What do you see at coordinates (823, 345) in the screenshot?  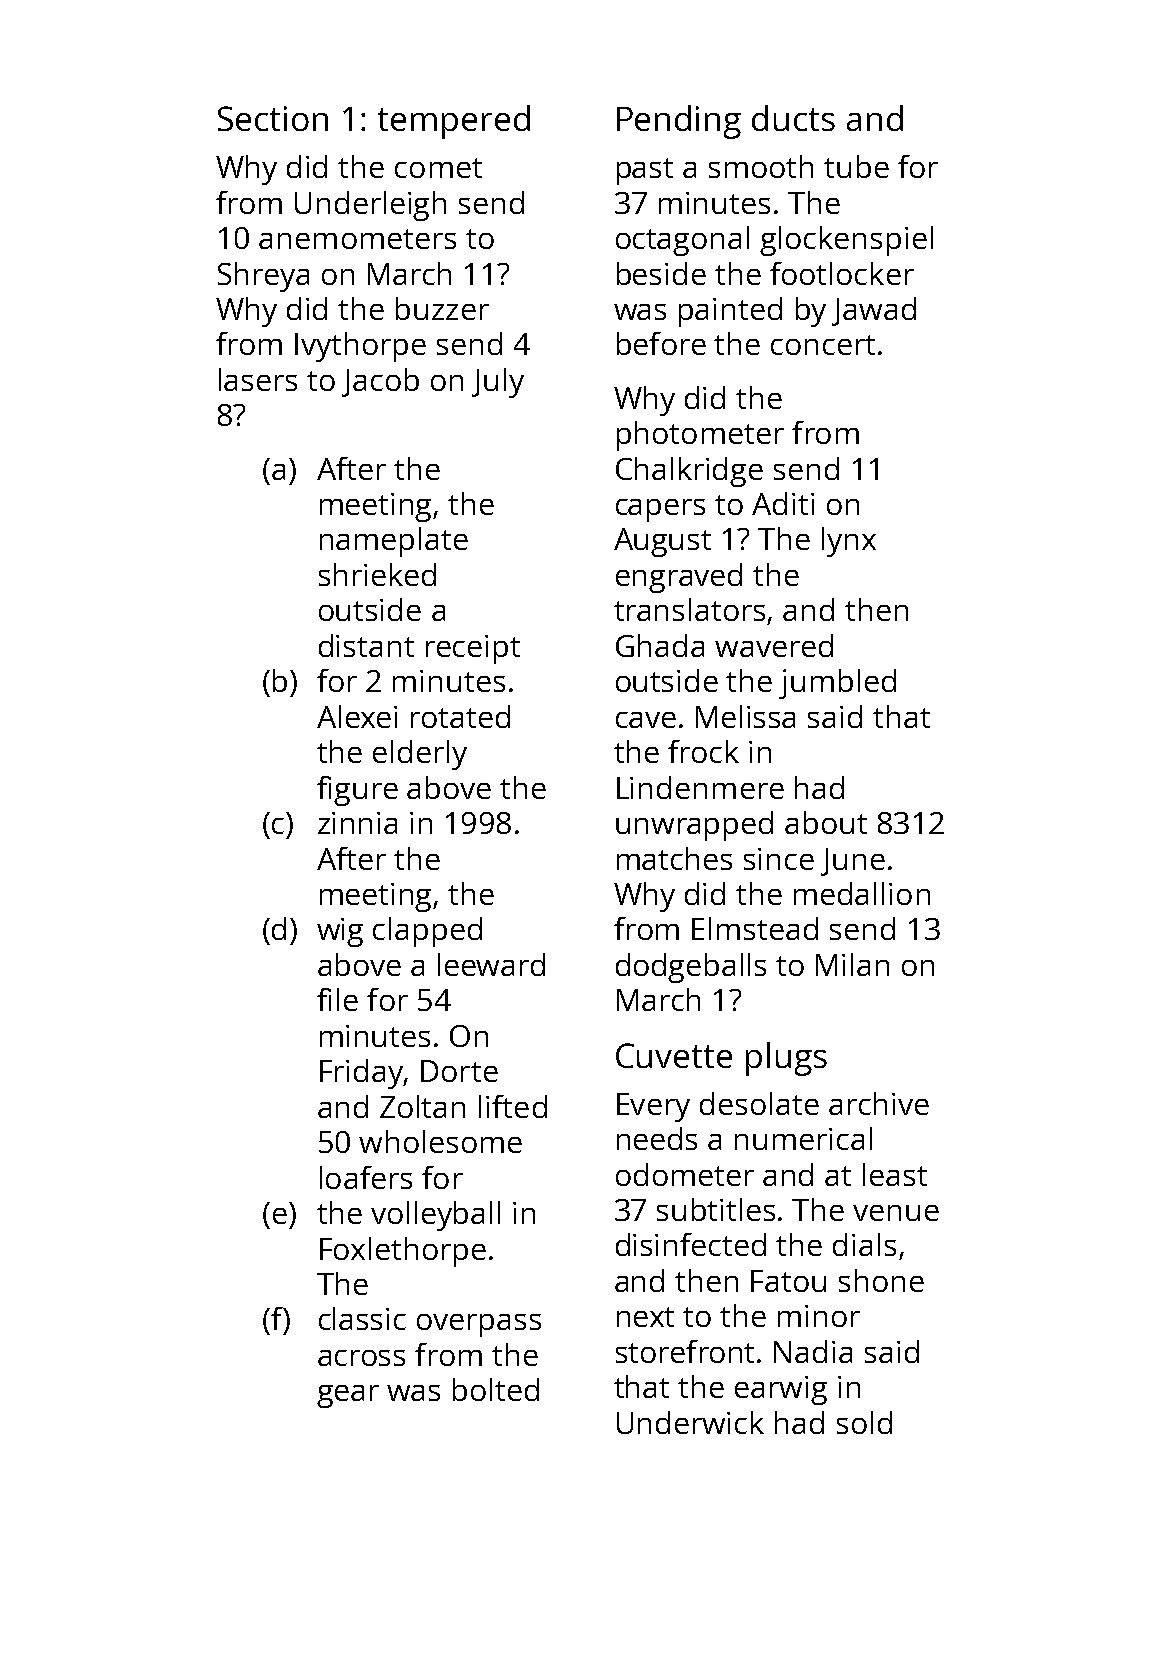 I see `concert` at bounding box center [823, 345].
